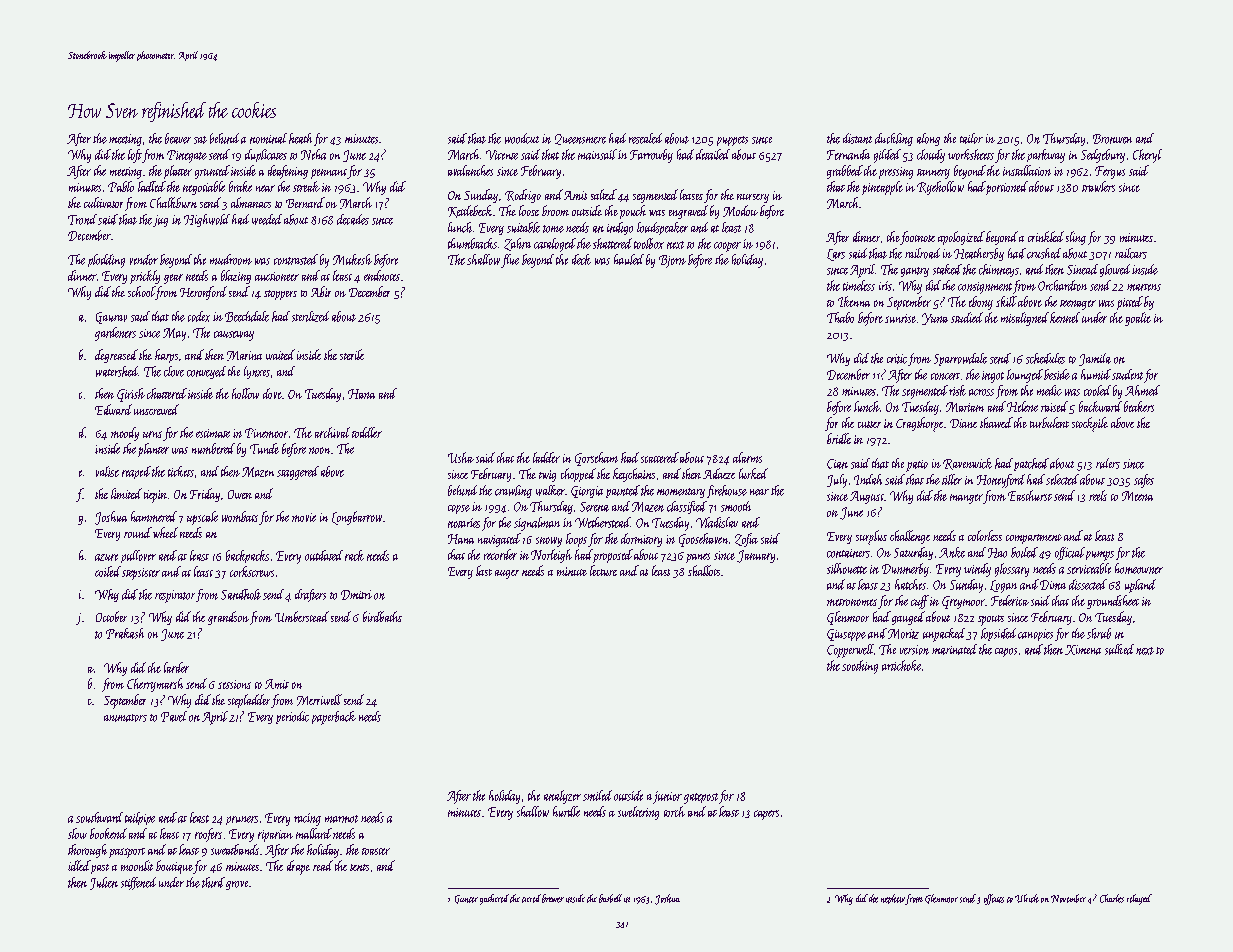 This document has width=1233, height=952. Describe the element at coordinates (125, 718) in the document. I see `animators` at that location.
